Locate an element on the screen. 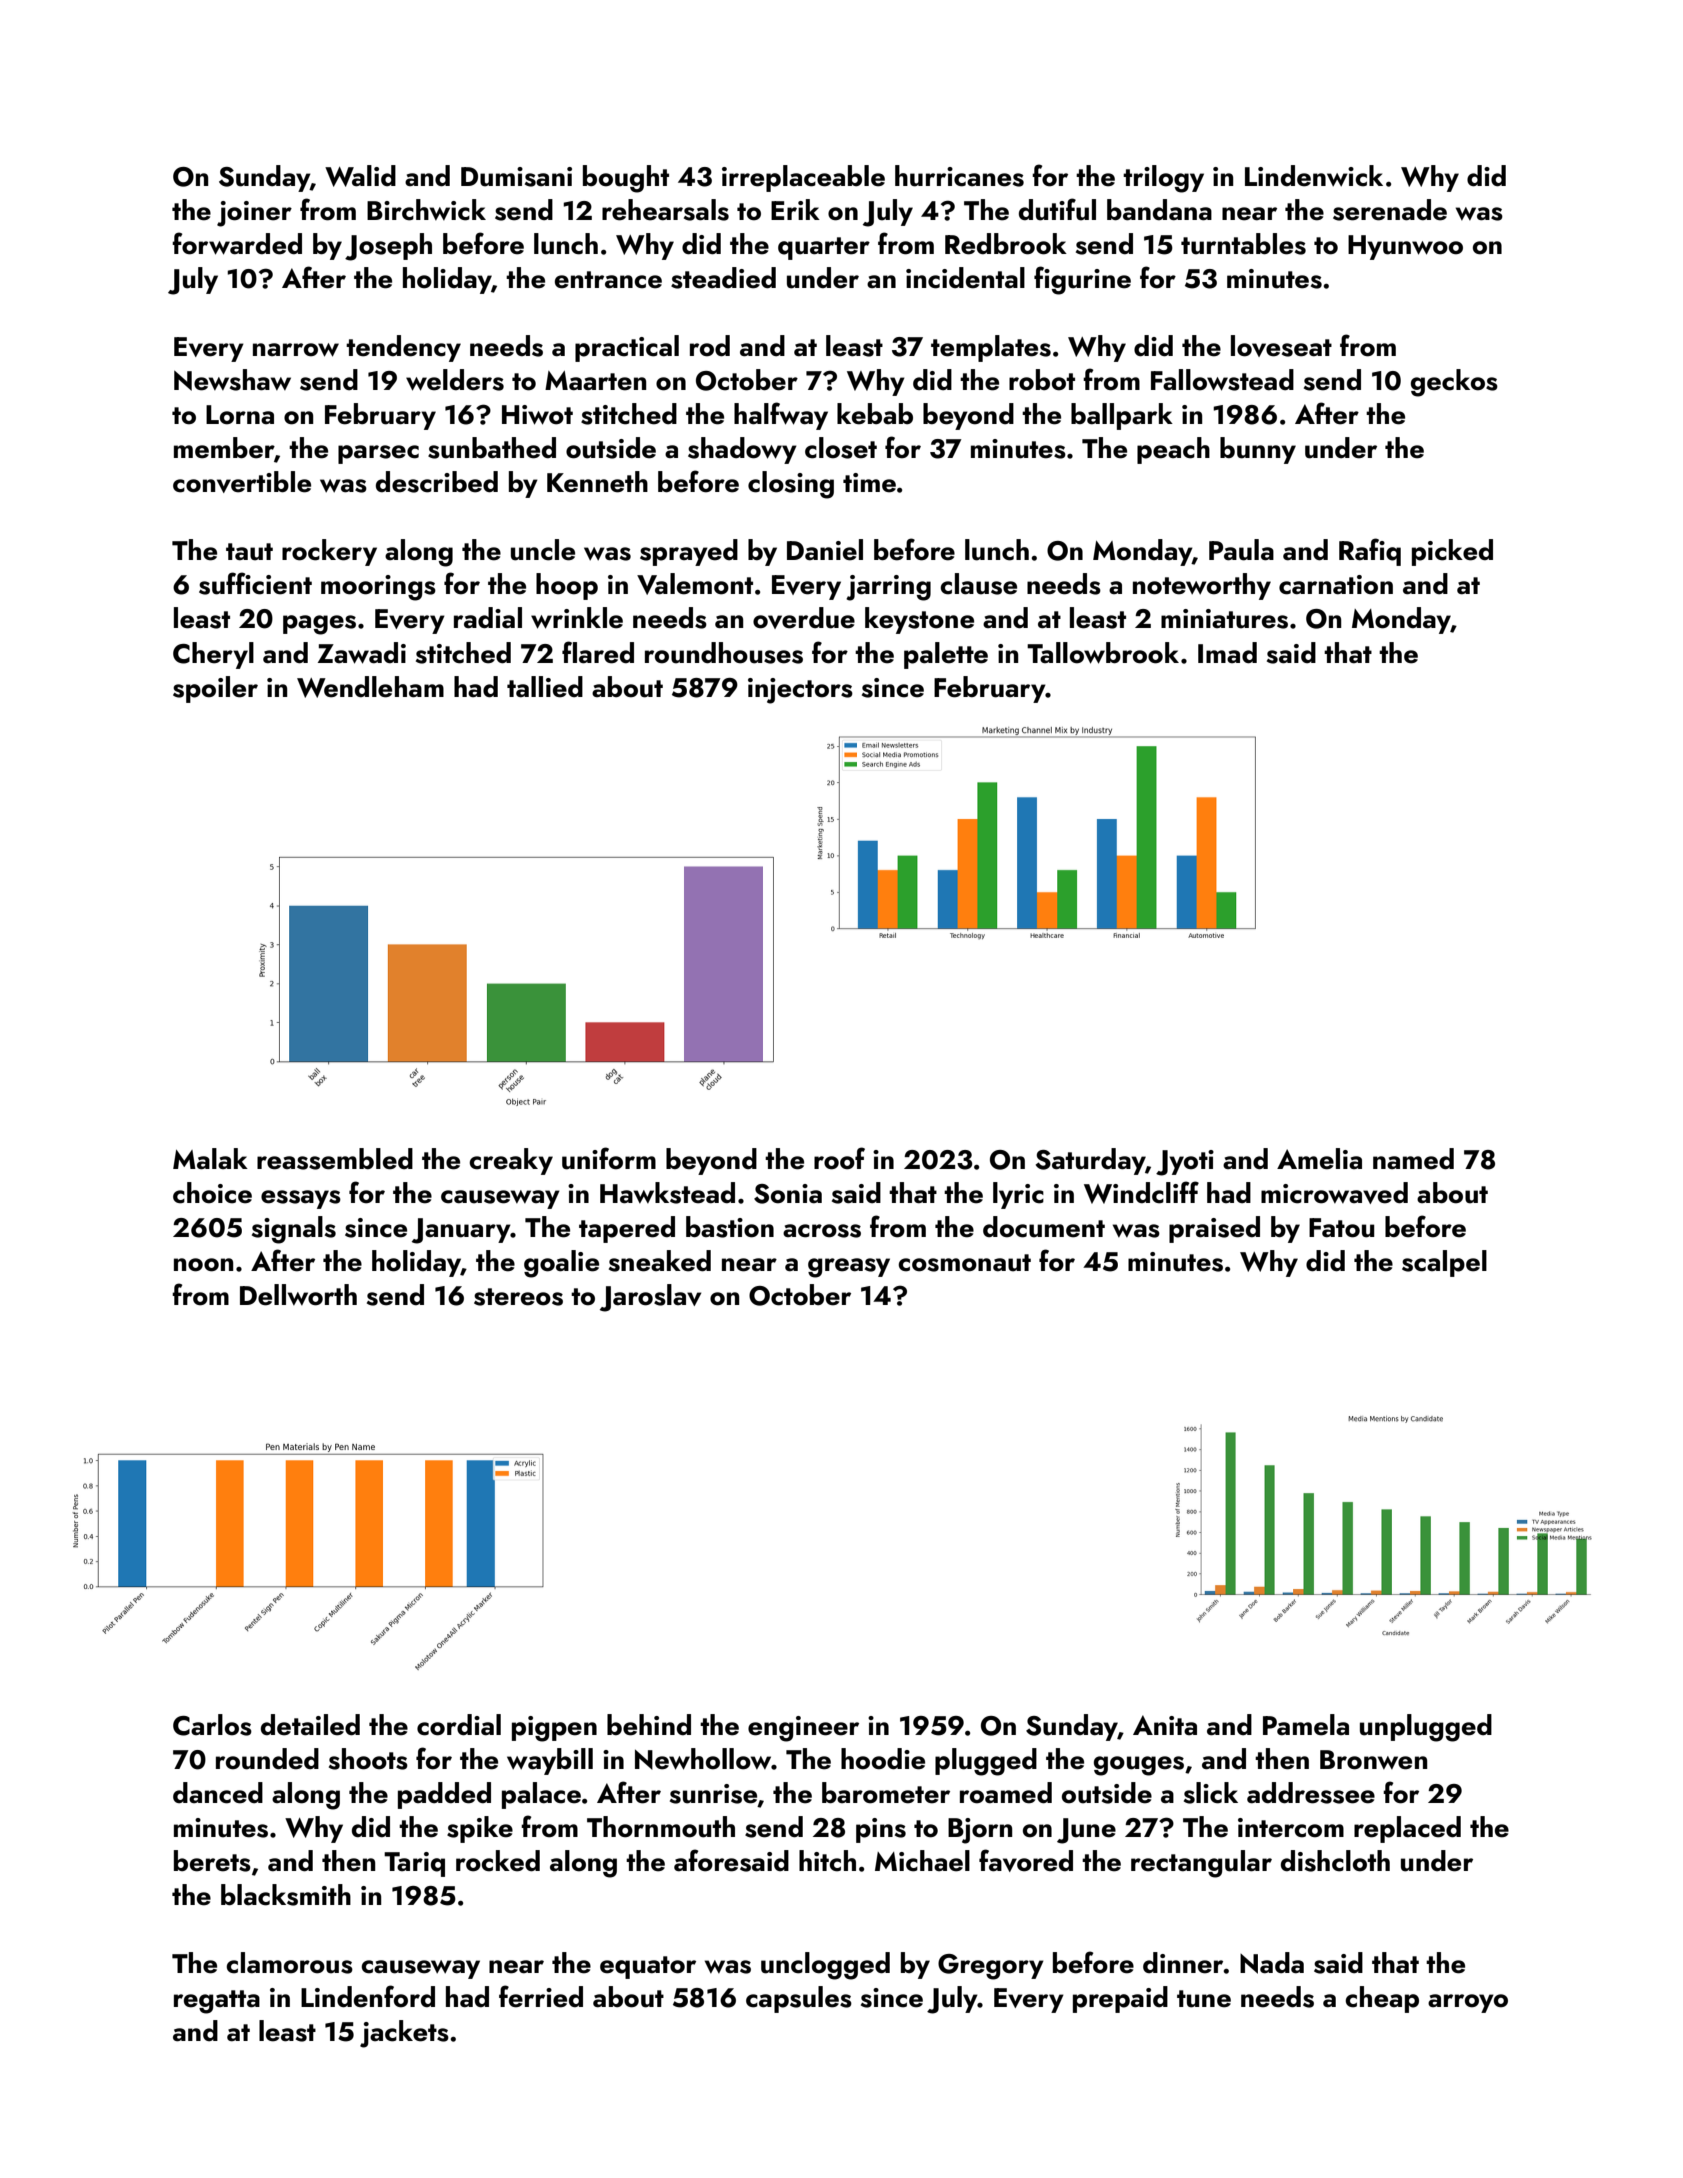 The image size is (1683, 2178). irreplaceable is located at coordinates (803, 178).
